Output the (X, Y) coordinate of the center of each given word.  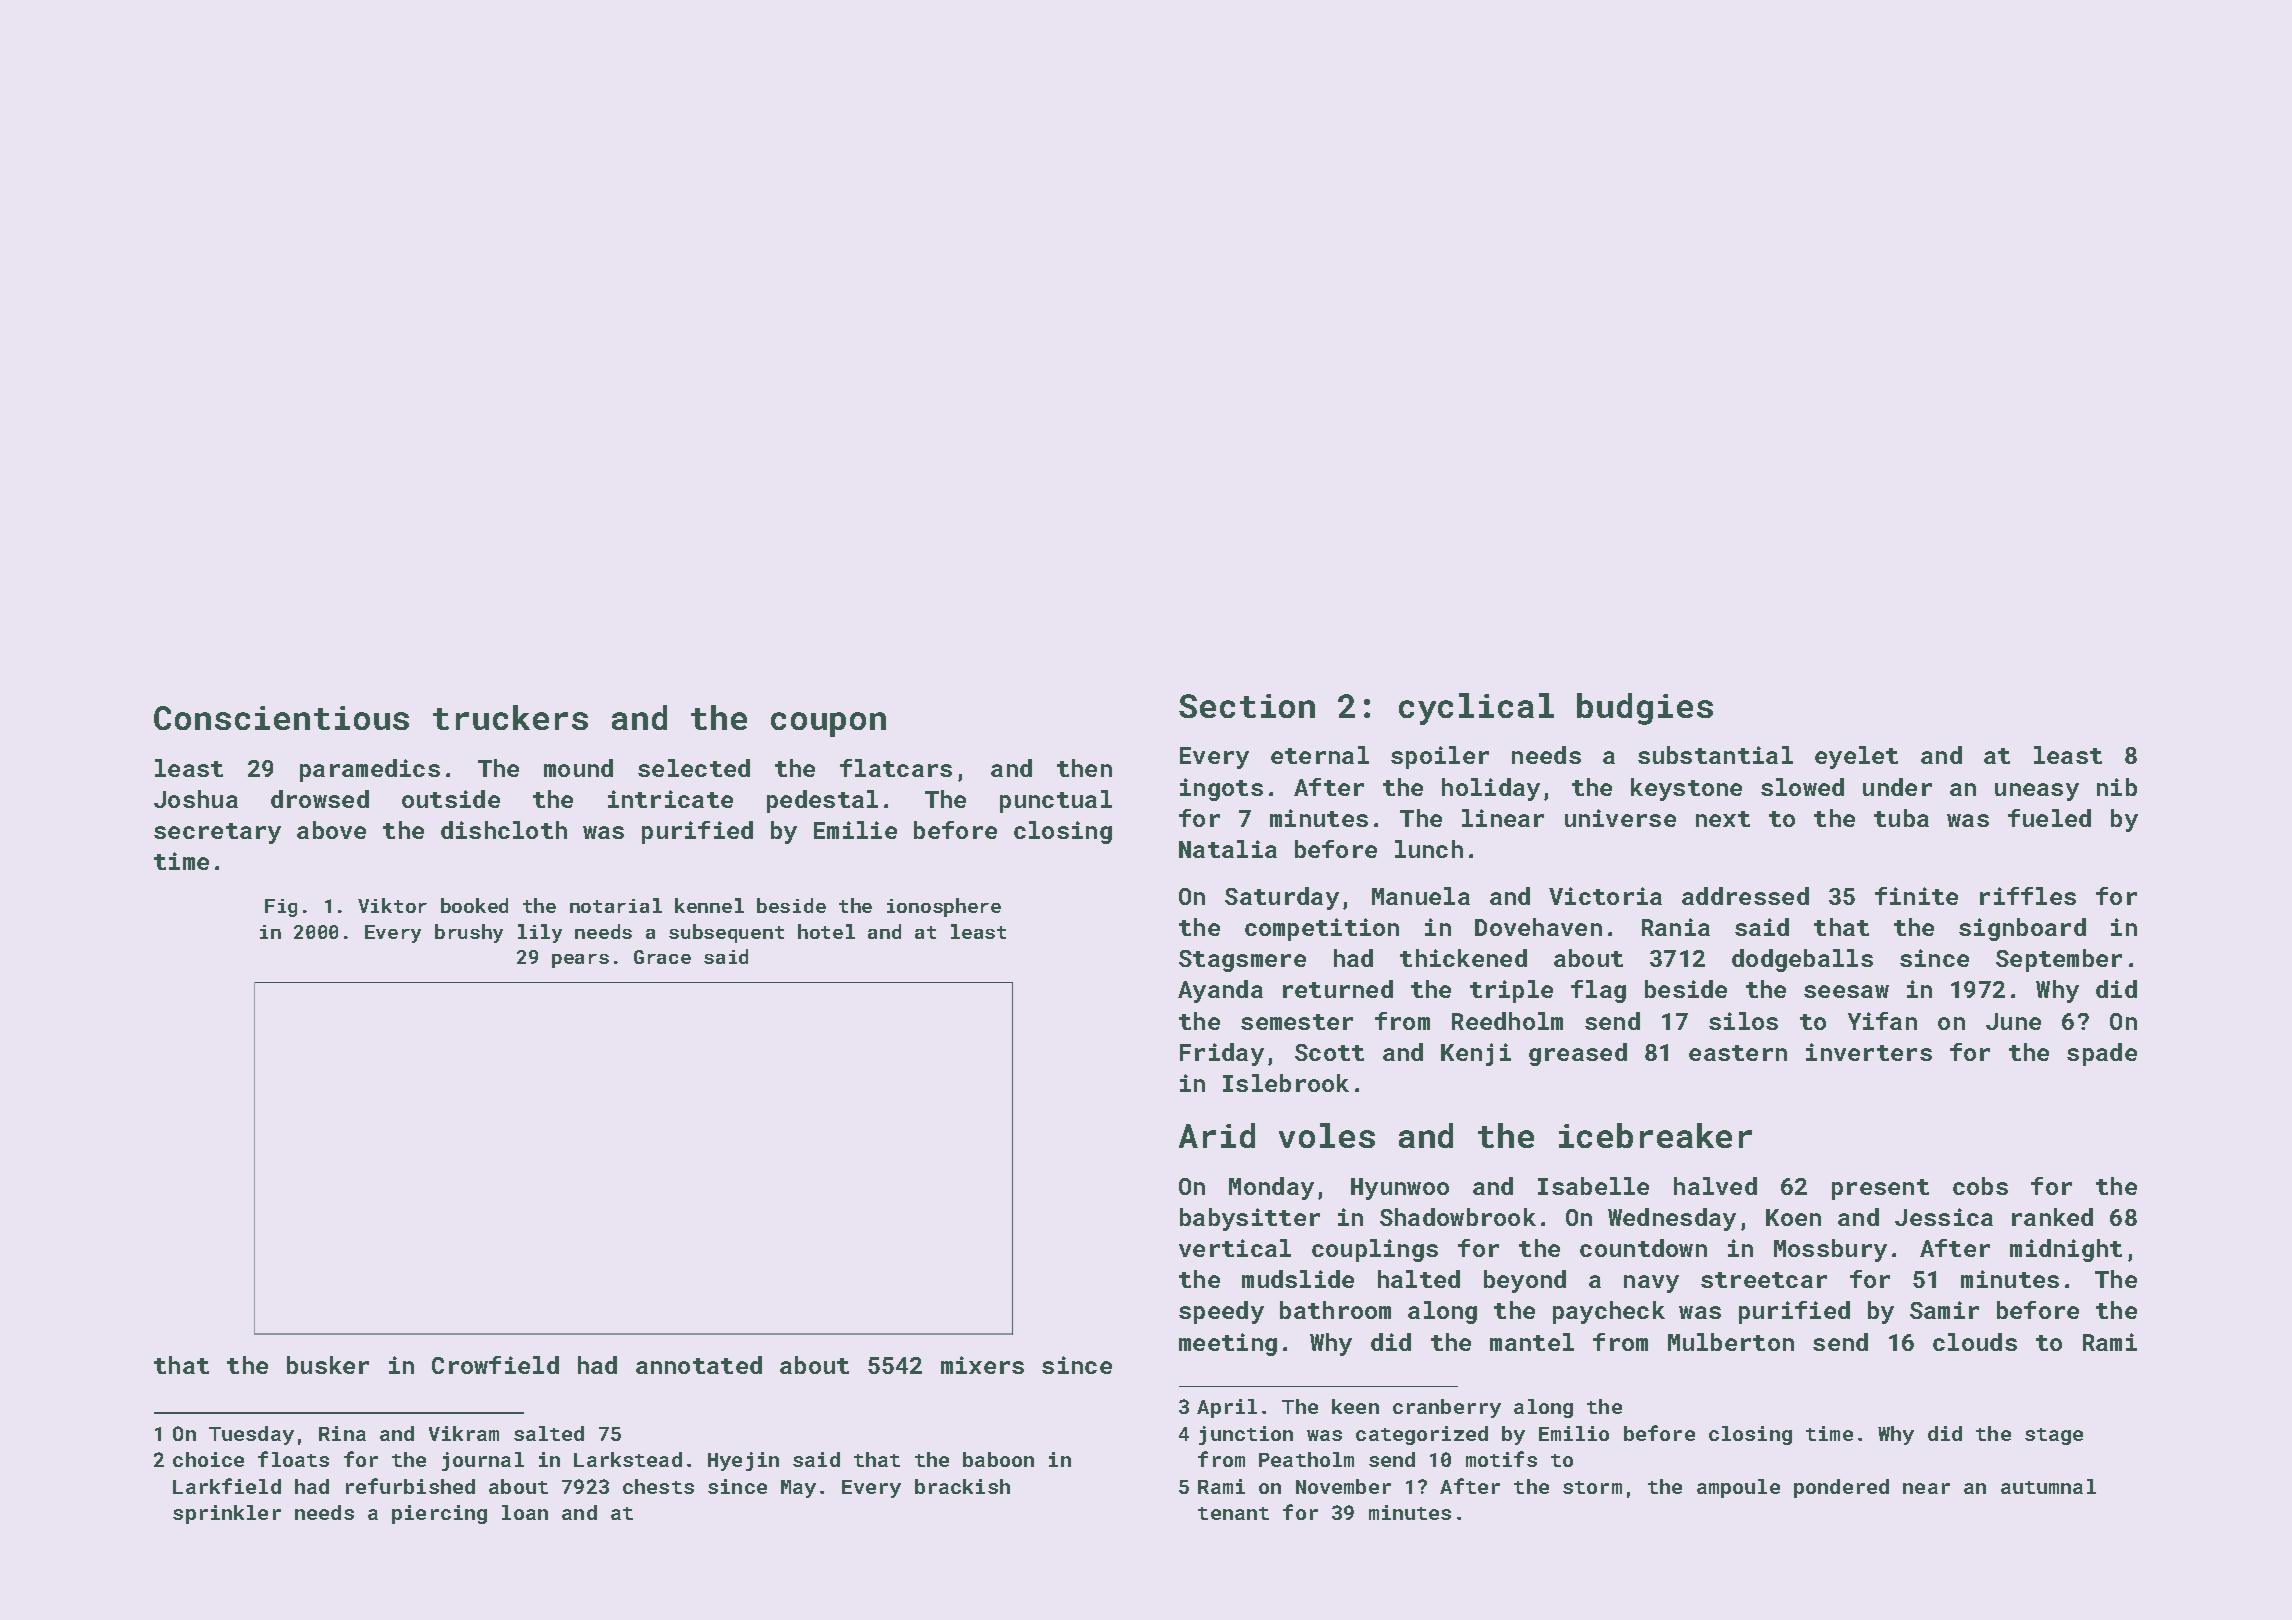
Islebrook (1286, 1083)
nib (2117, 787)
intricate (670, 799)
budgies (1645, 709)
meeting (1228, 1344)
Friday (1222, 1054)
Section (1247, 706)
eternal (1320, 755)
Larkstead (628, 1459)
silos (1743, 1021)
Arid (1217, 1135)
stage (2054, 1436)
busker (328, 1365)
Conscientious (281, 718)
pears (580, 961)
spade (2102, 1054)
